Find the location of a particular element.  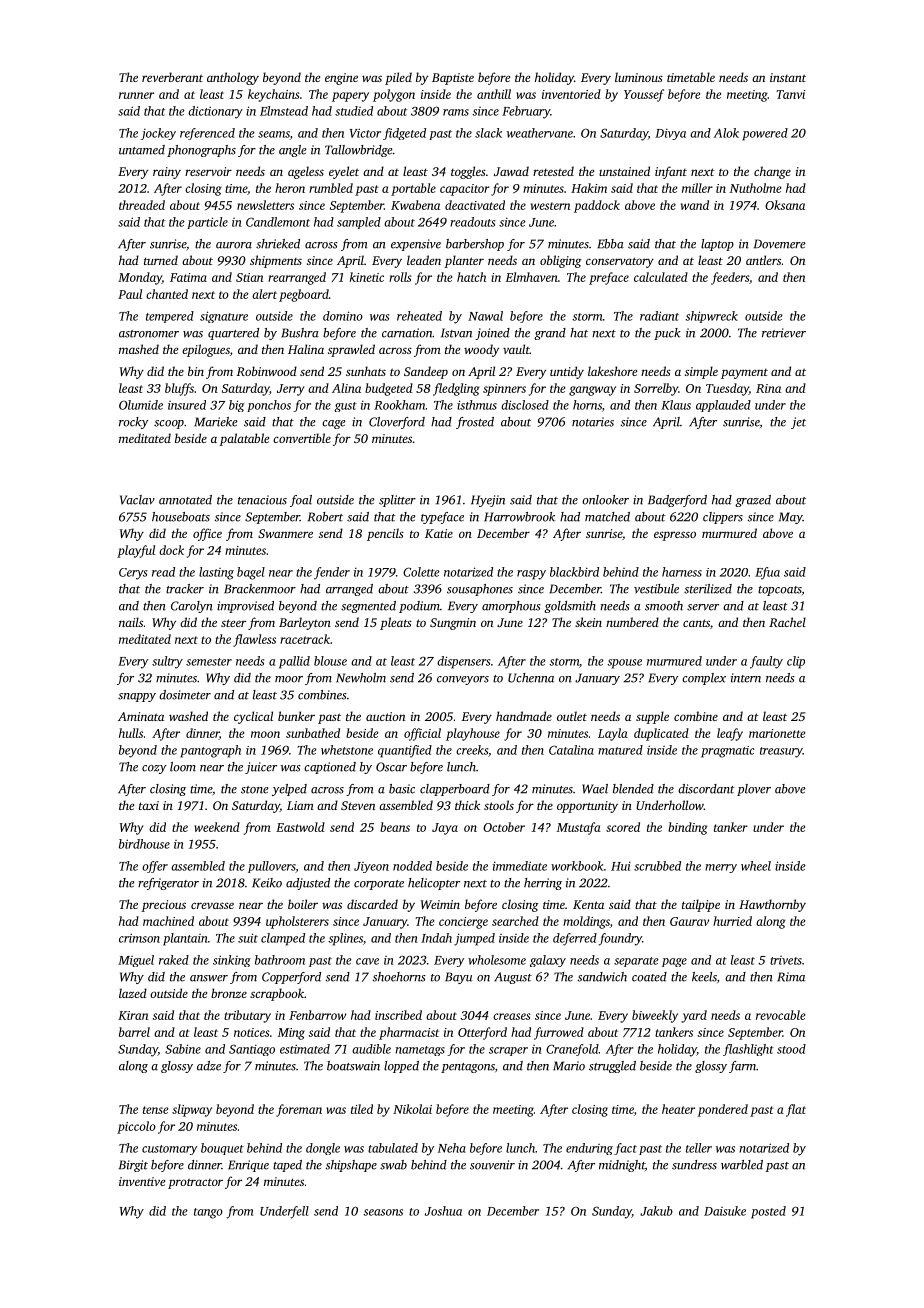

moon is located at coordinates (265, 734).
